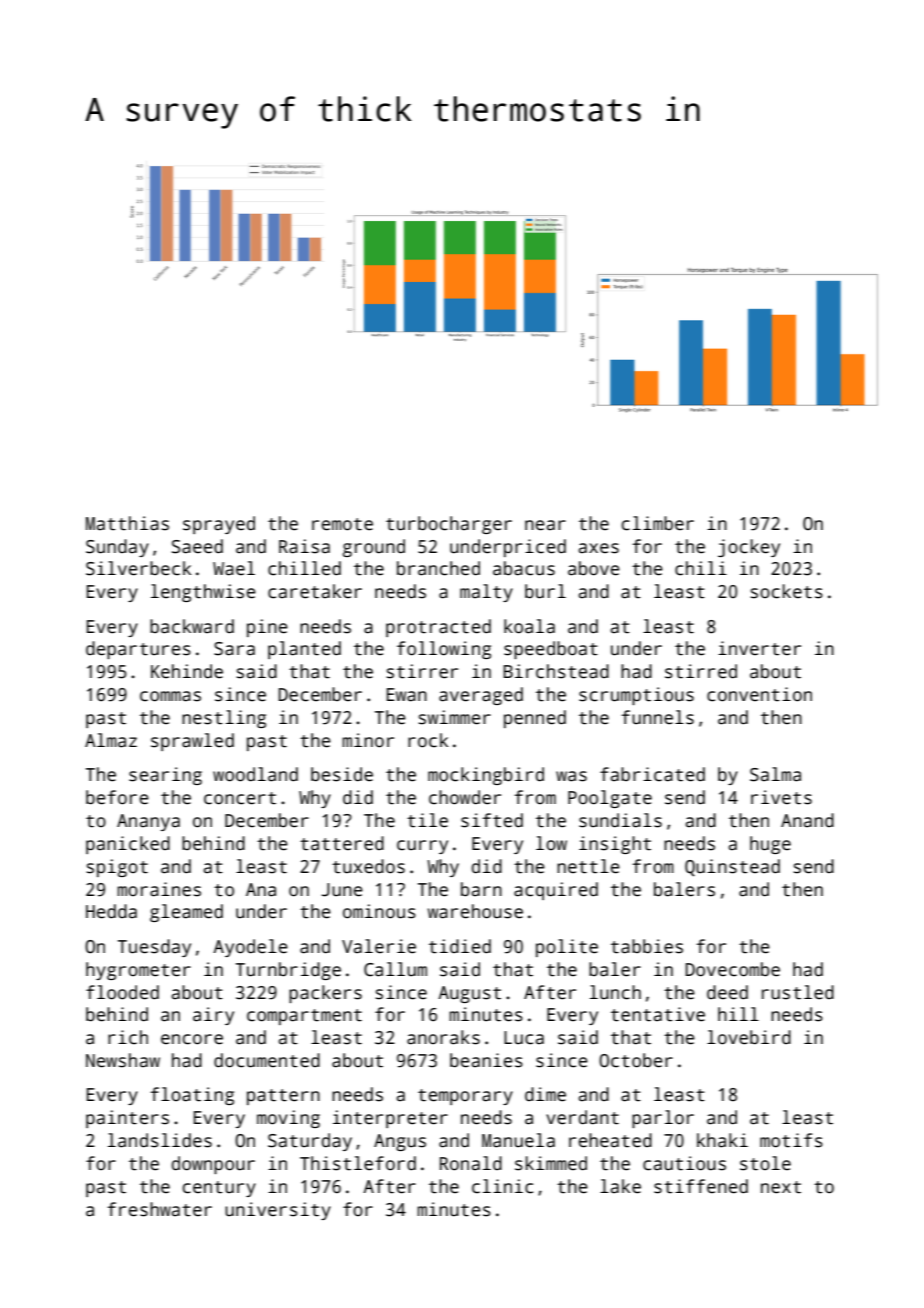 The width and height of the document is (924, 1308). What do you see at coordinates (186, 913) in the document?
I see `gleamed` at bounding box center [186, 913].
